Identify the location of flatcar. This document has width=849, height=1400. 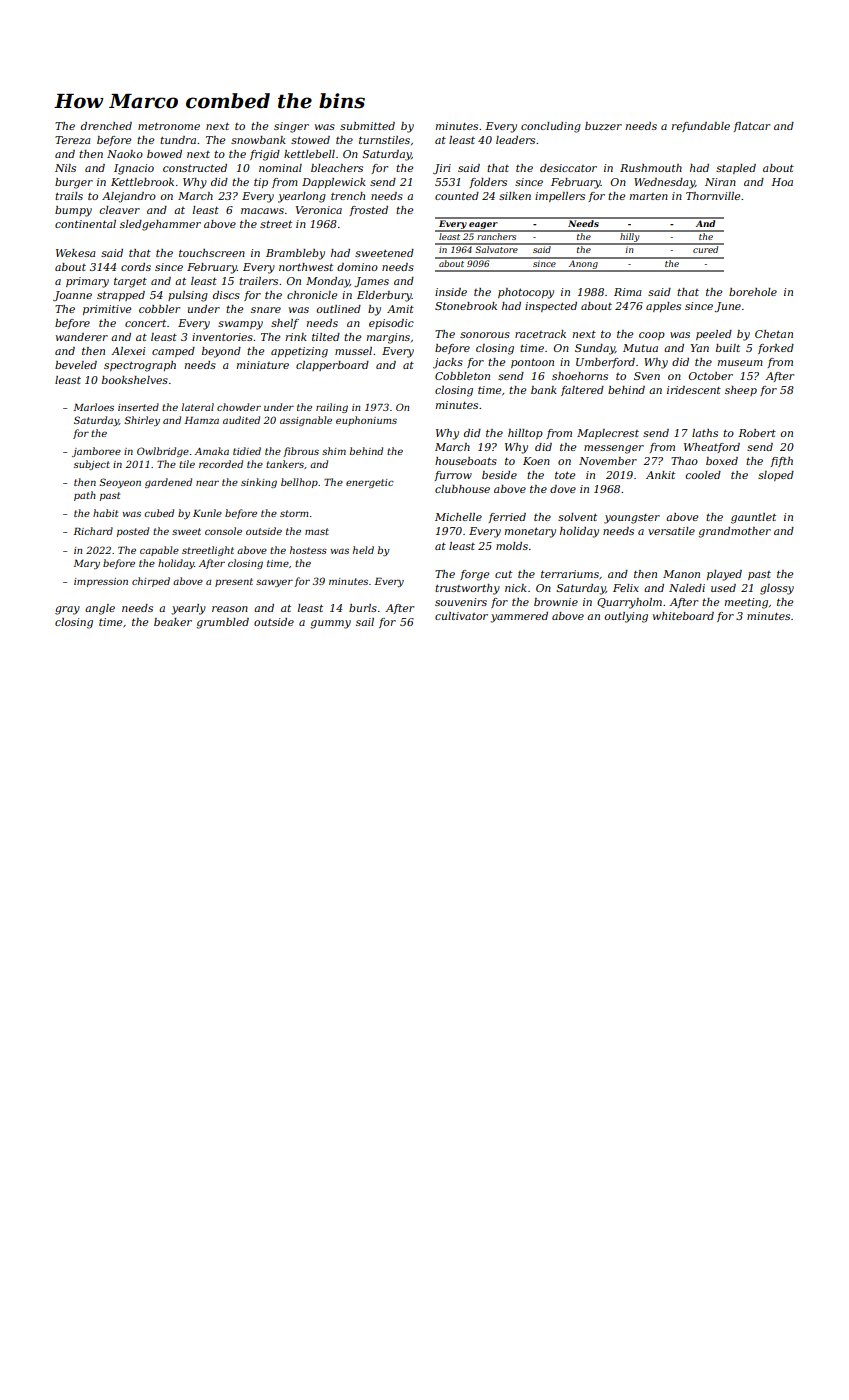
(751, 127).
